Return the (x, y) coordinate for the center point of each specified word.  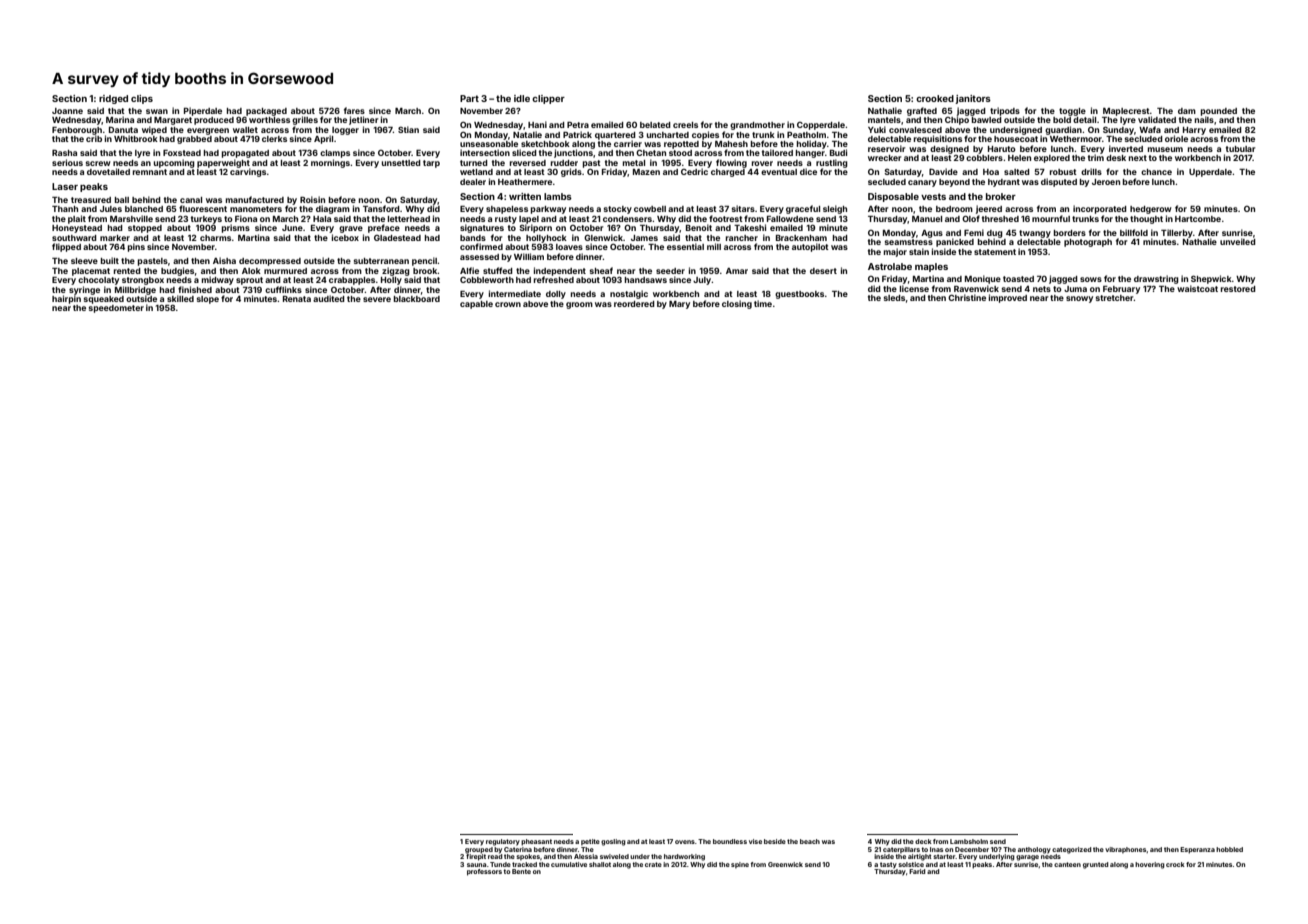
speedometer (116, 309)
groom (579, 305)
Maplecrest (1126, 112)
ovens (685, 842)
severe (377, 299)
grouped (479, 850)
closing (737, 304)
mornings (330, 163)
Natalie (527, 134)
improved (1008, 298)
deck (923, 841)
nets (1042, 289)
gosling (613, 842)
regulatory (503, 842)
